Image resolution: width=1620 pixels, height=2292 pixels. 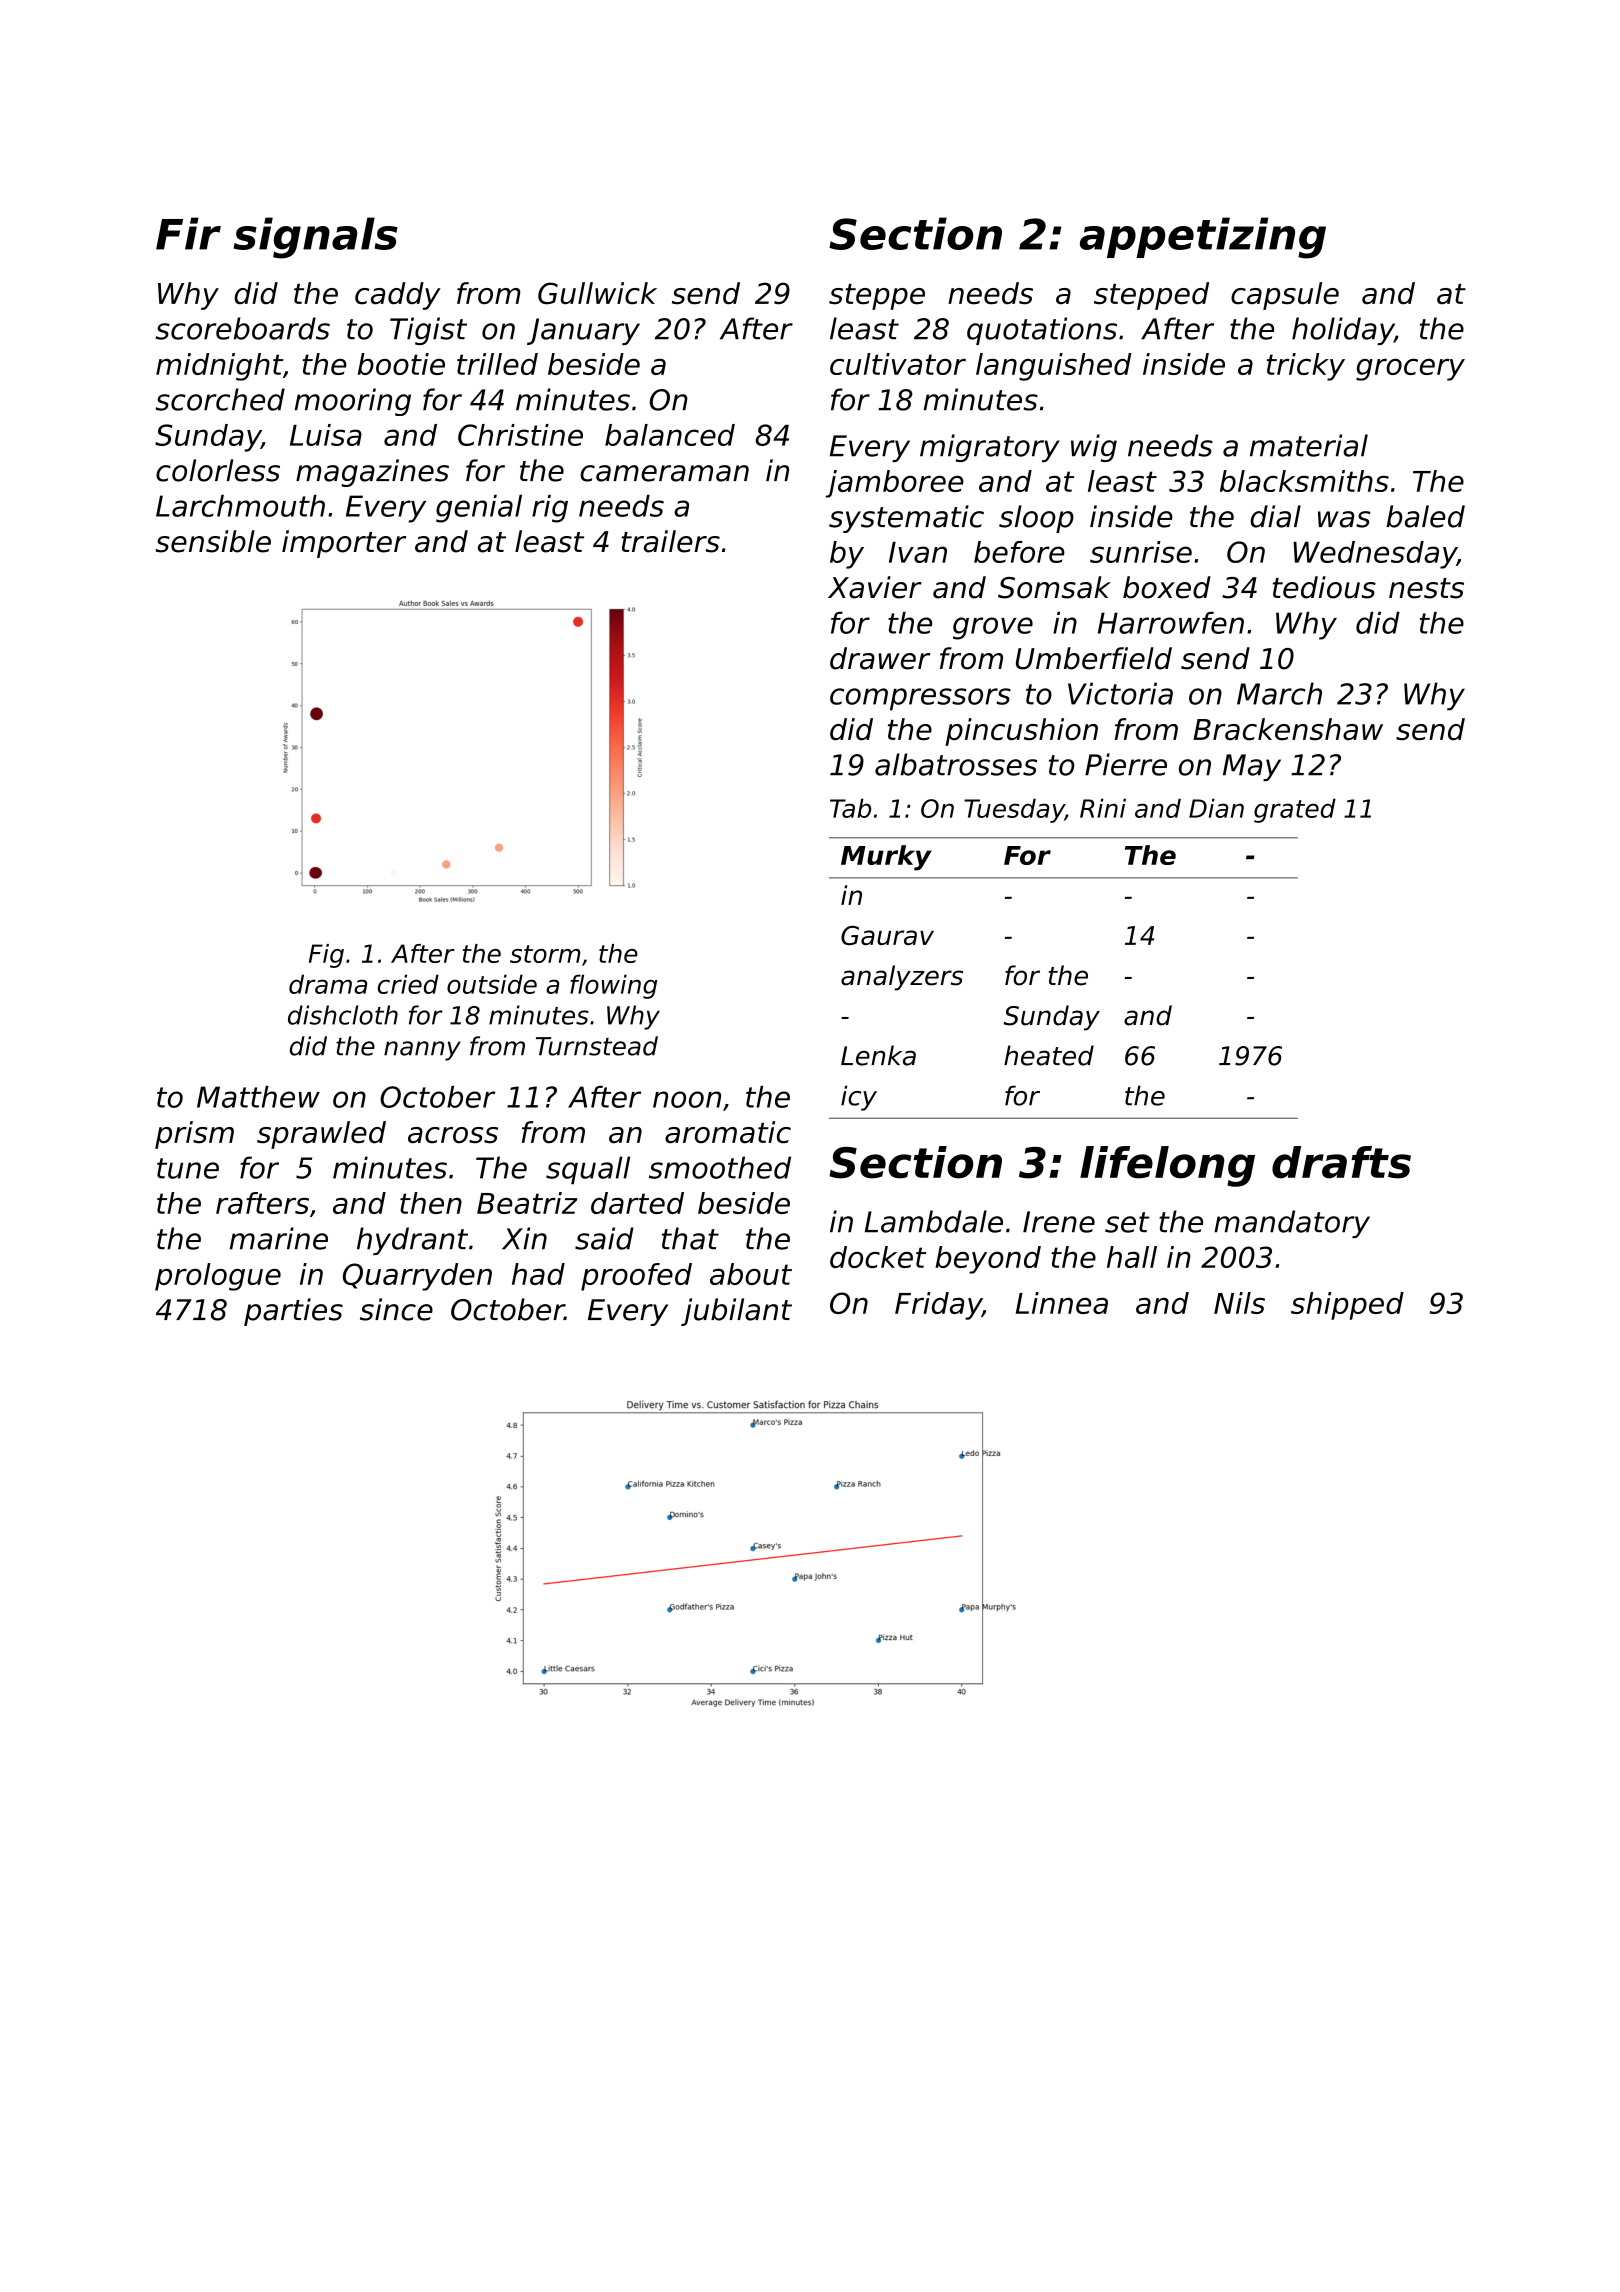 I want to click on appetizing, so click(x=1203, y=238).
